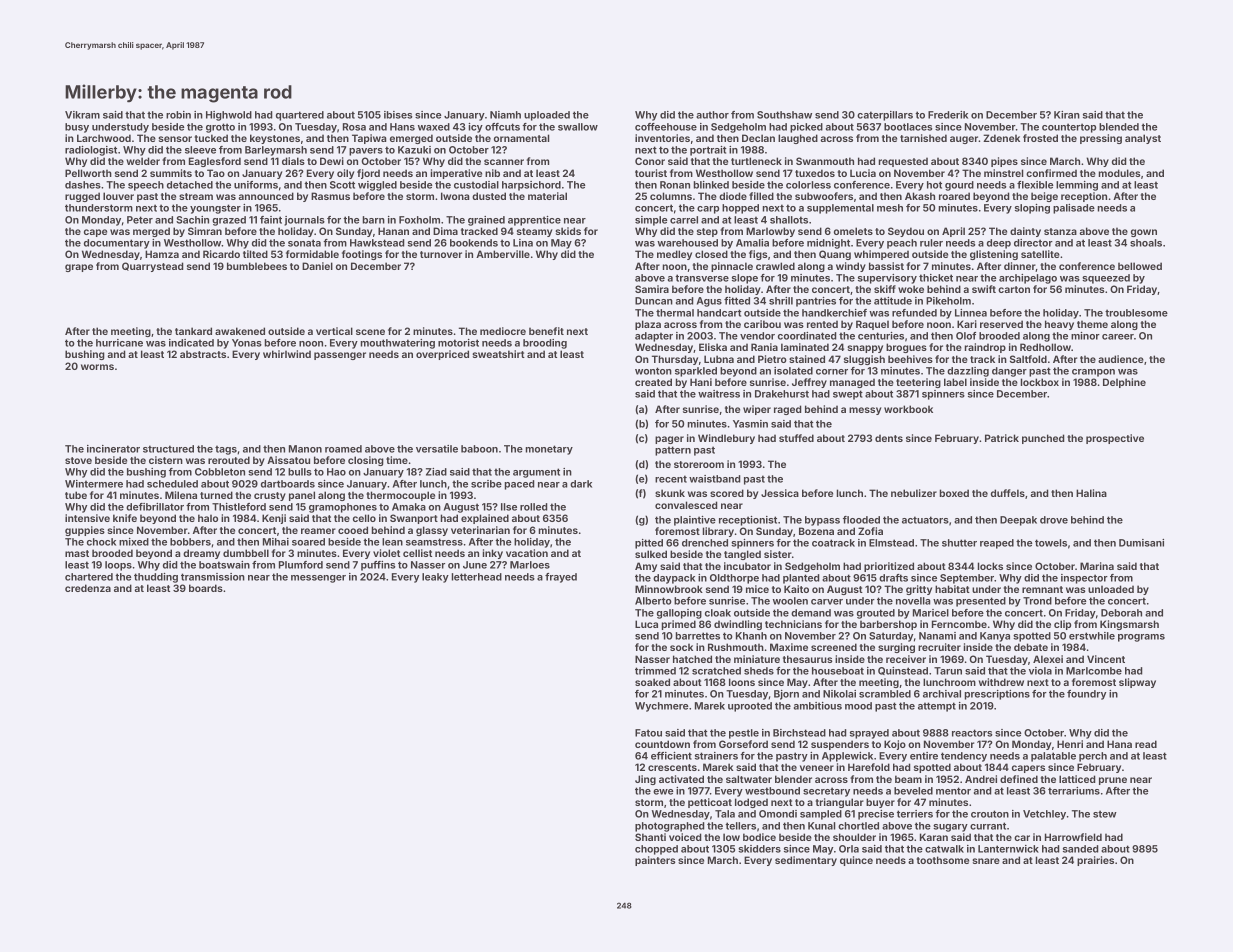 The image size is (1233, 952). Describe the element at coordinates (733, 196) in the screenshot. I see `diode` at that location.
